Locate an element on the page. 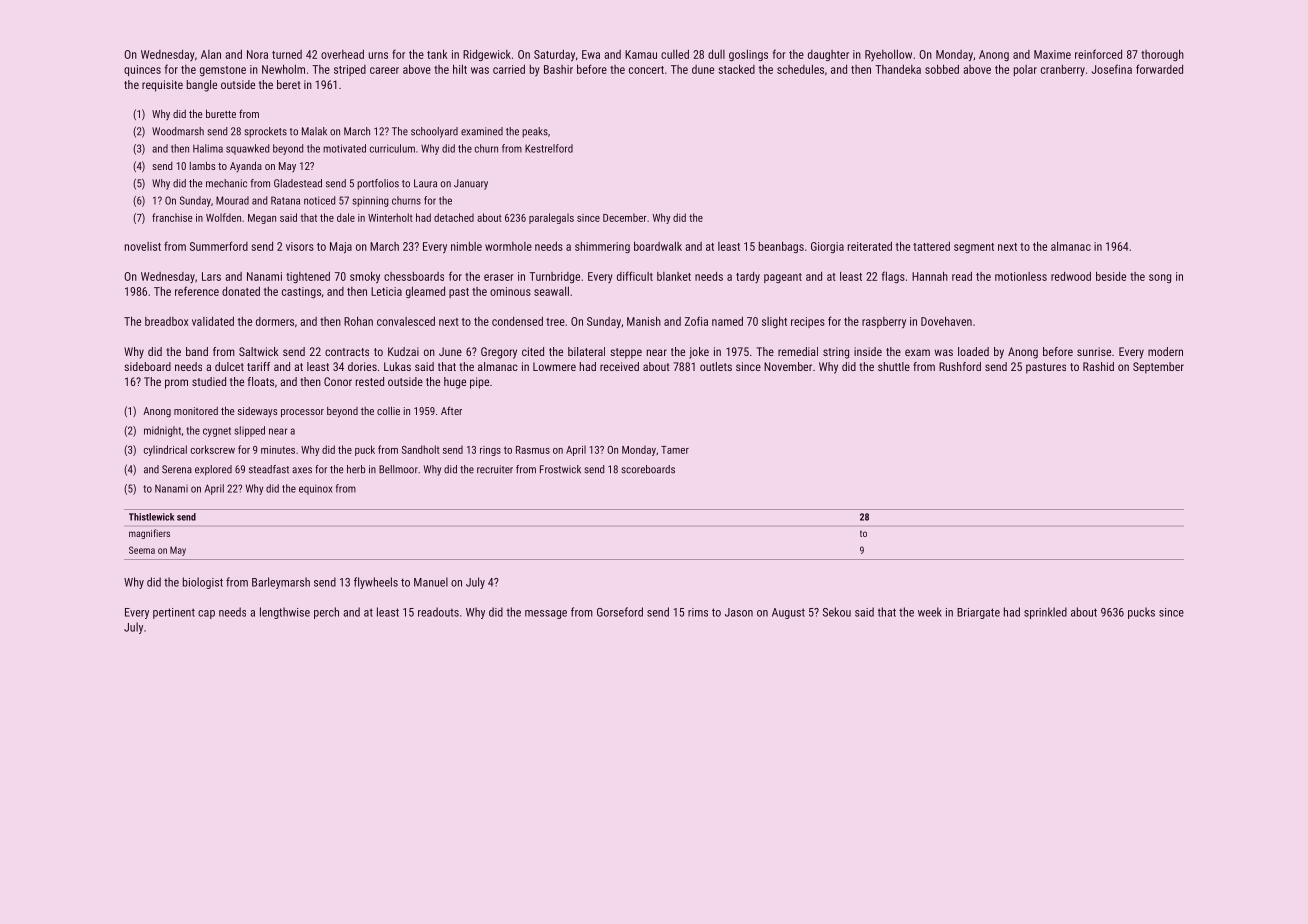 The width and height of the page is (1308, 924). pipe is located at coordinates (479, 383).
